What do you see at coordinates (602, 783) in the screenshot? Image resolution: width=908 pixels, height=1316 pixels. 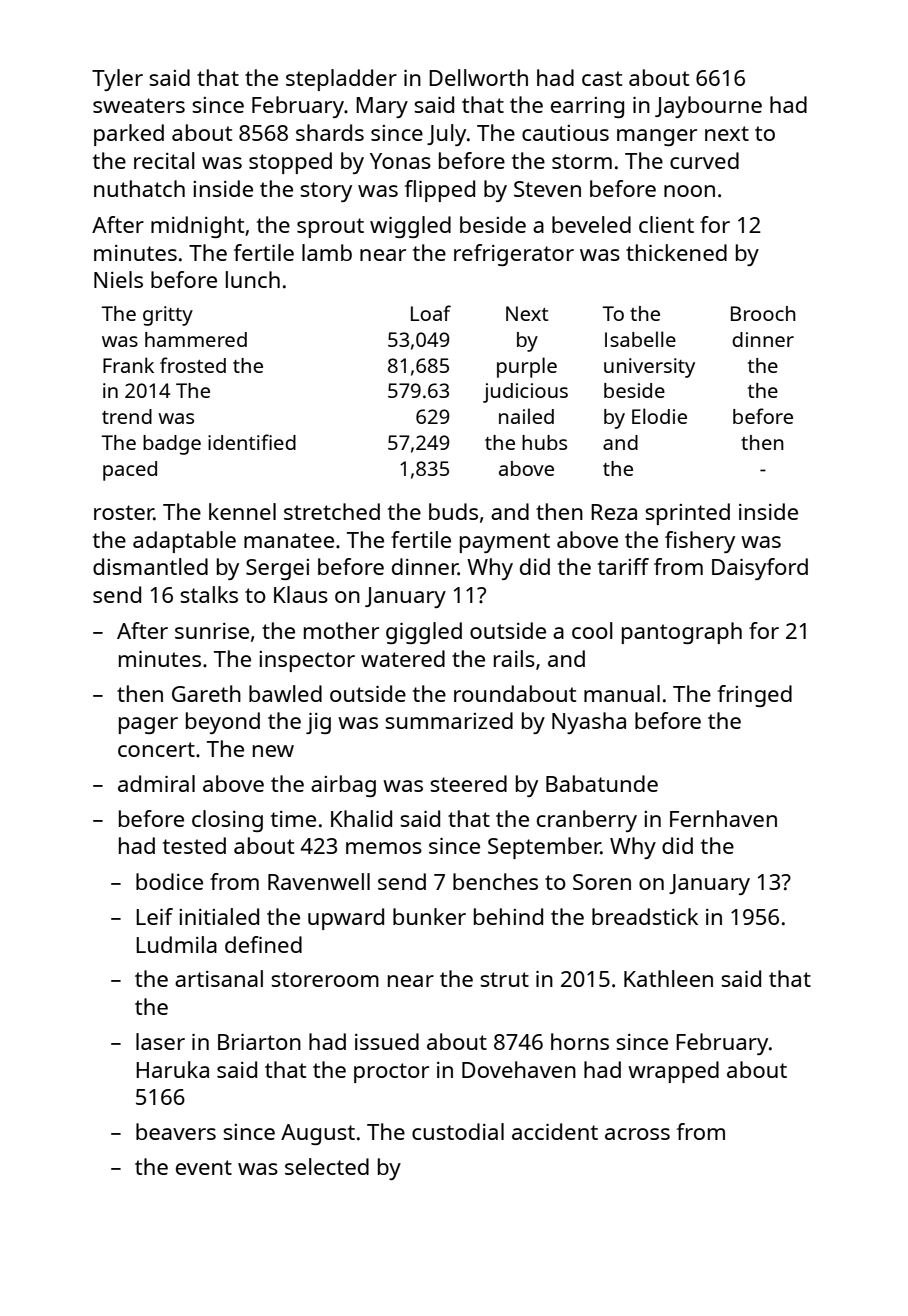 I see `Babatunde` at bounding box center [602, 783].
